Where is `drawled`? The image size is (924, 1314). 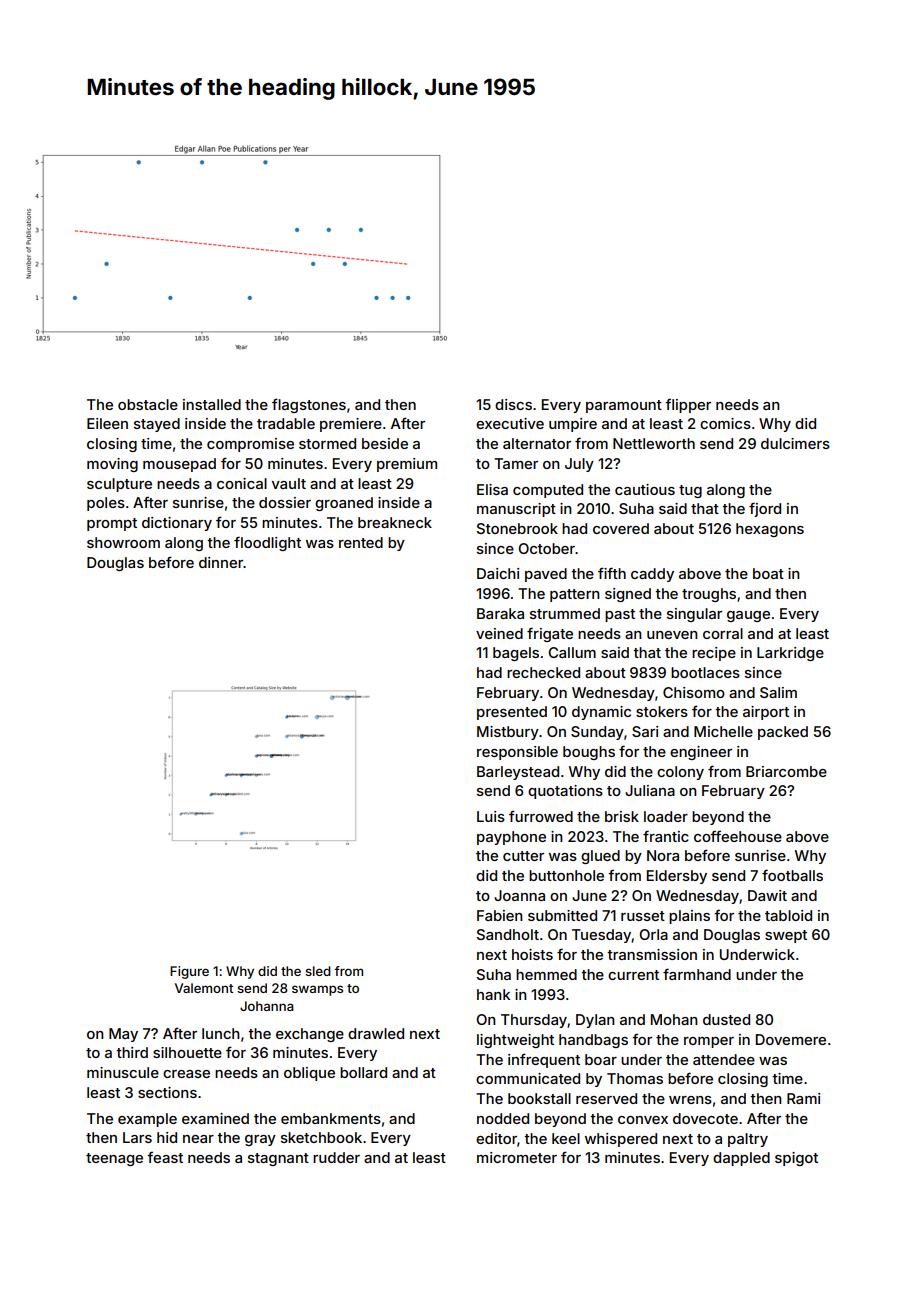 drawled is located at coordinates (376, 1033).
